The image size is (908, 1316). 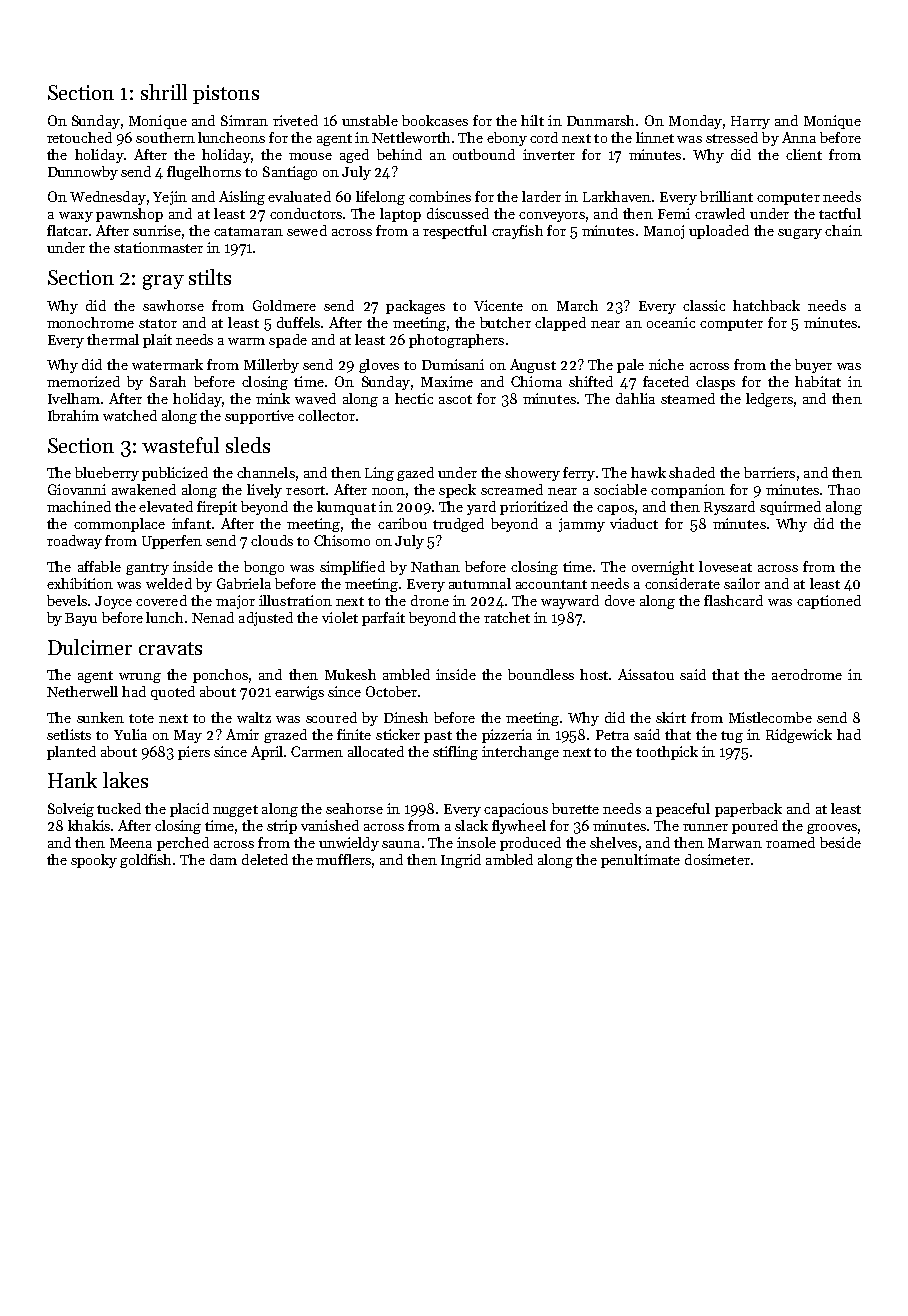 I want to click on Solveig, so click(x=71, y=810).
